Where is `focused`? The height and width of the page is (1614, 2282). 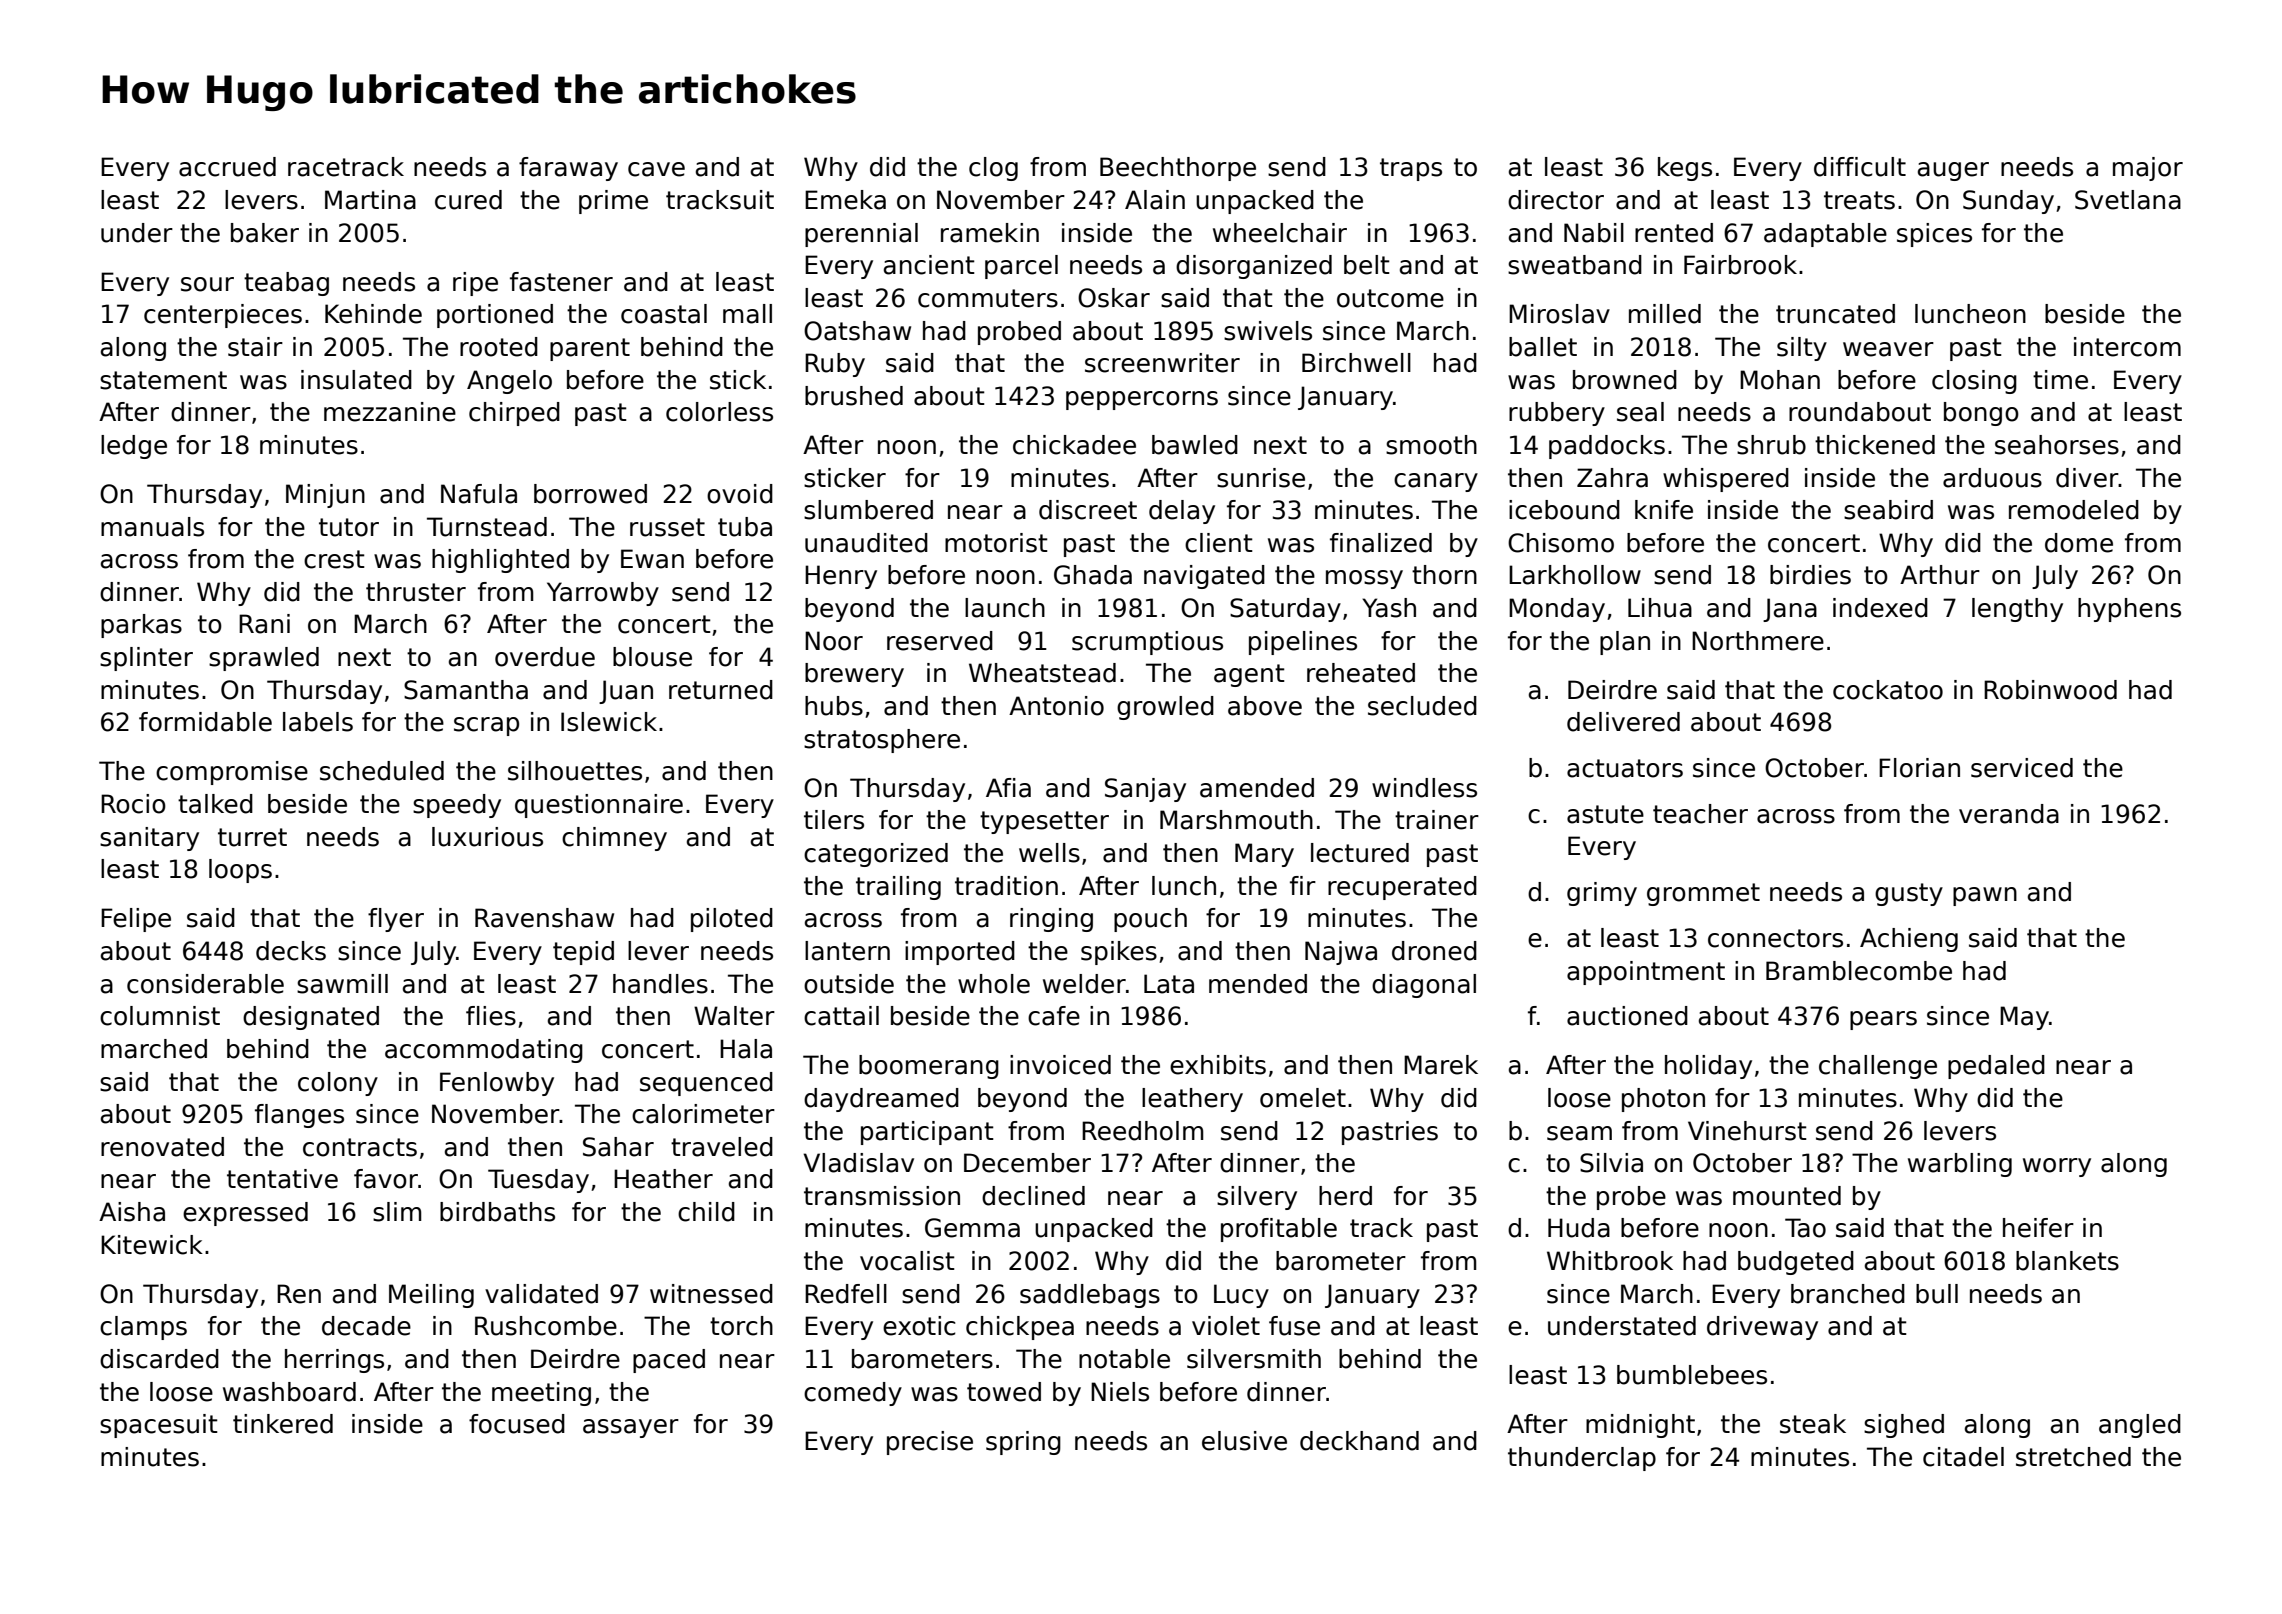
focused is located at coordinates (517, 1424).
